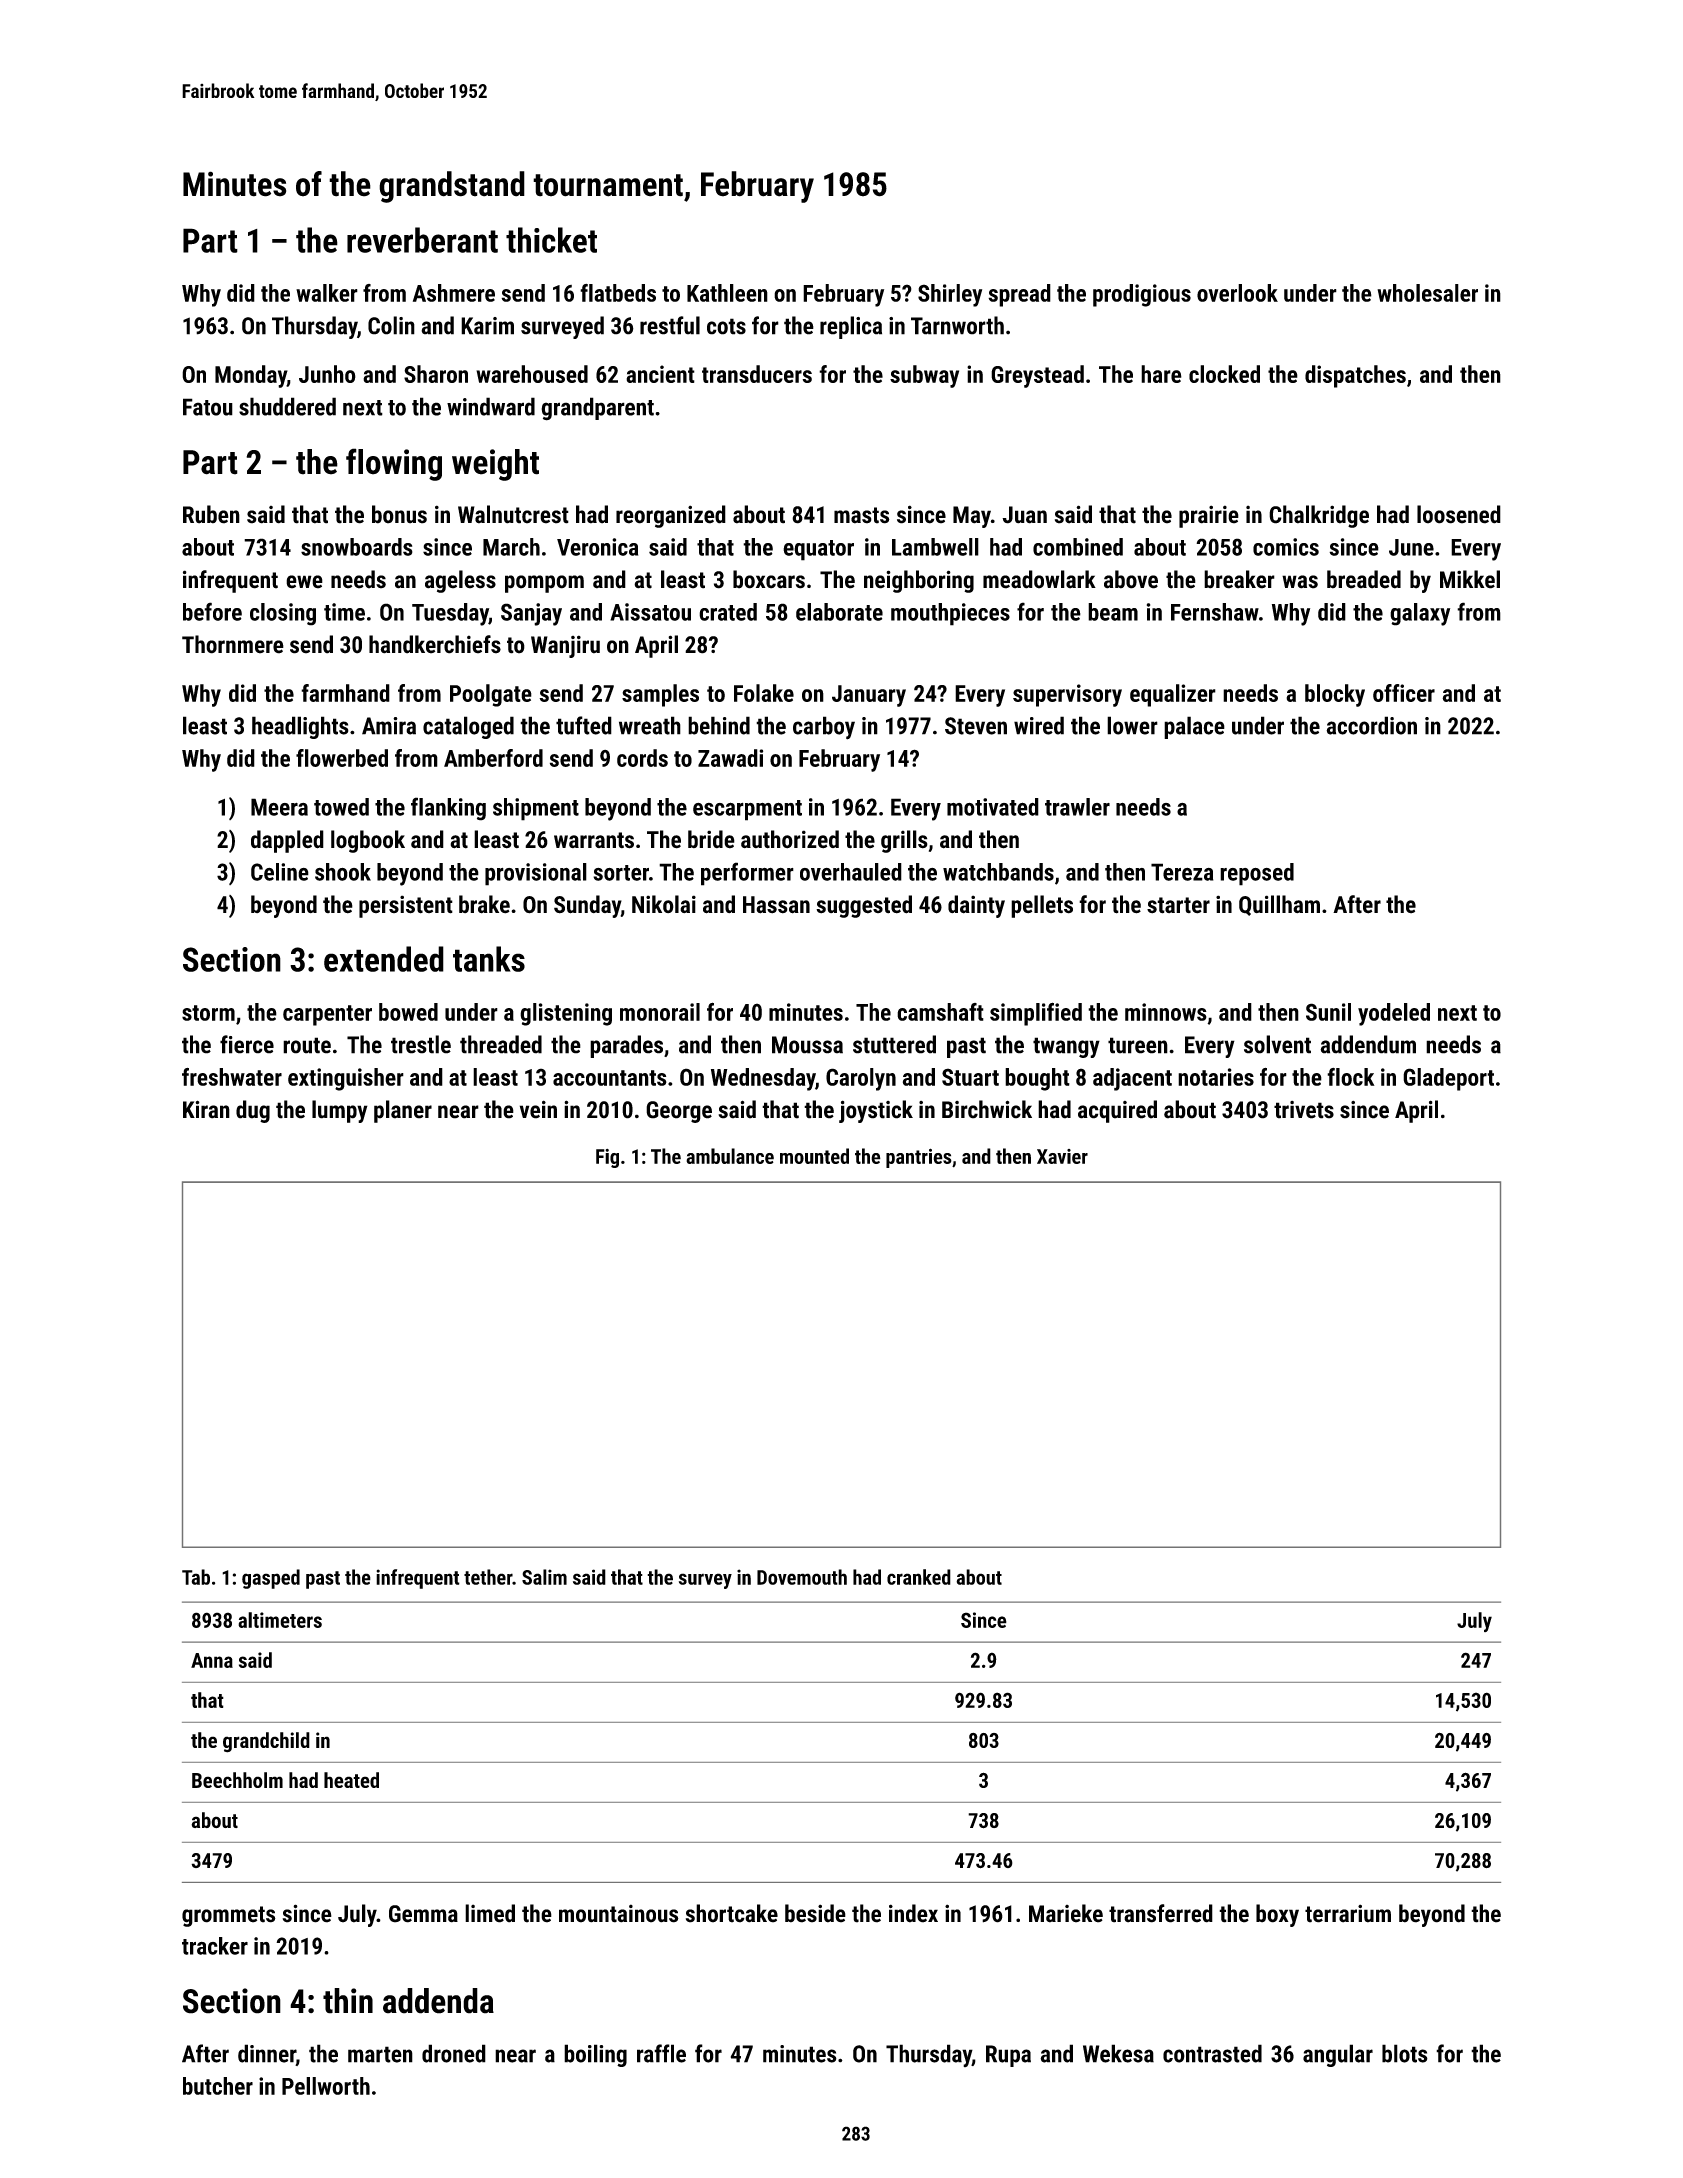 The image size is (1683, 2178). What do you see at coordinates (490, 1913) in the document?
I see `limed` at bounding box center [490, 1913].
